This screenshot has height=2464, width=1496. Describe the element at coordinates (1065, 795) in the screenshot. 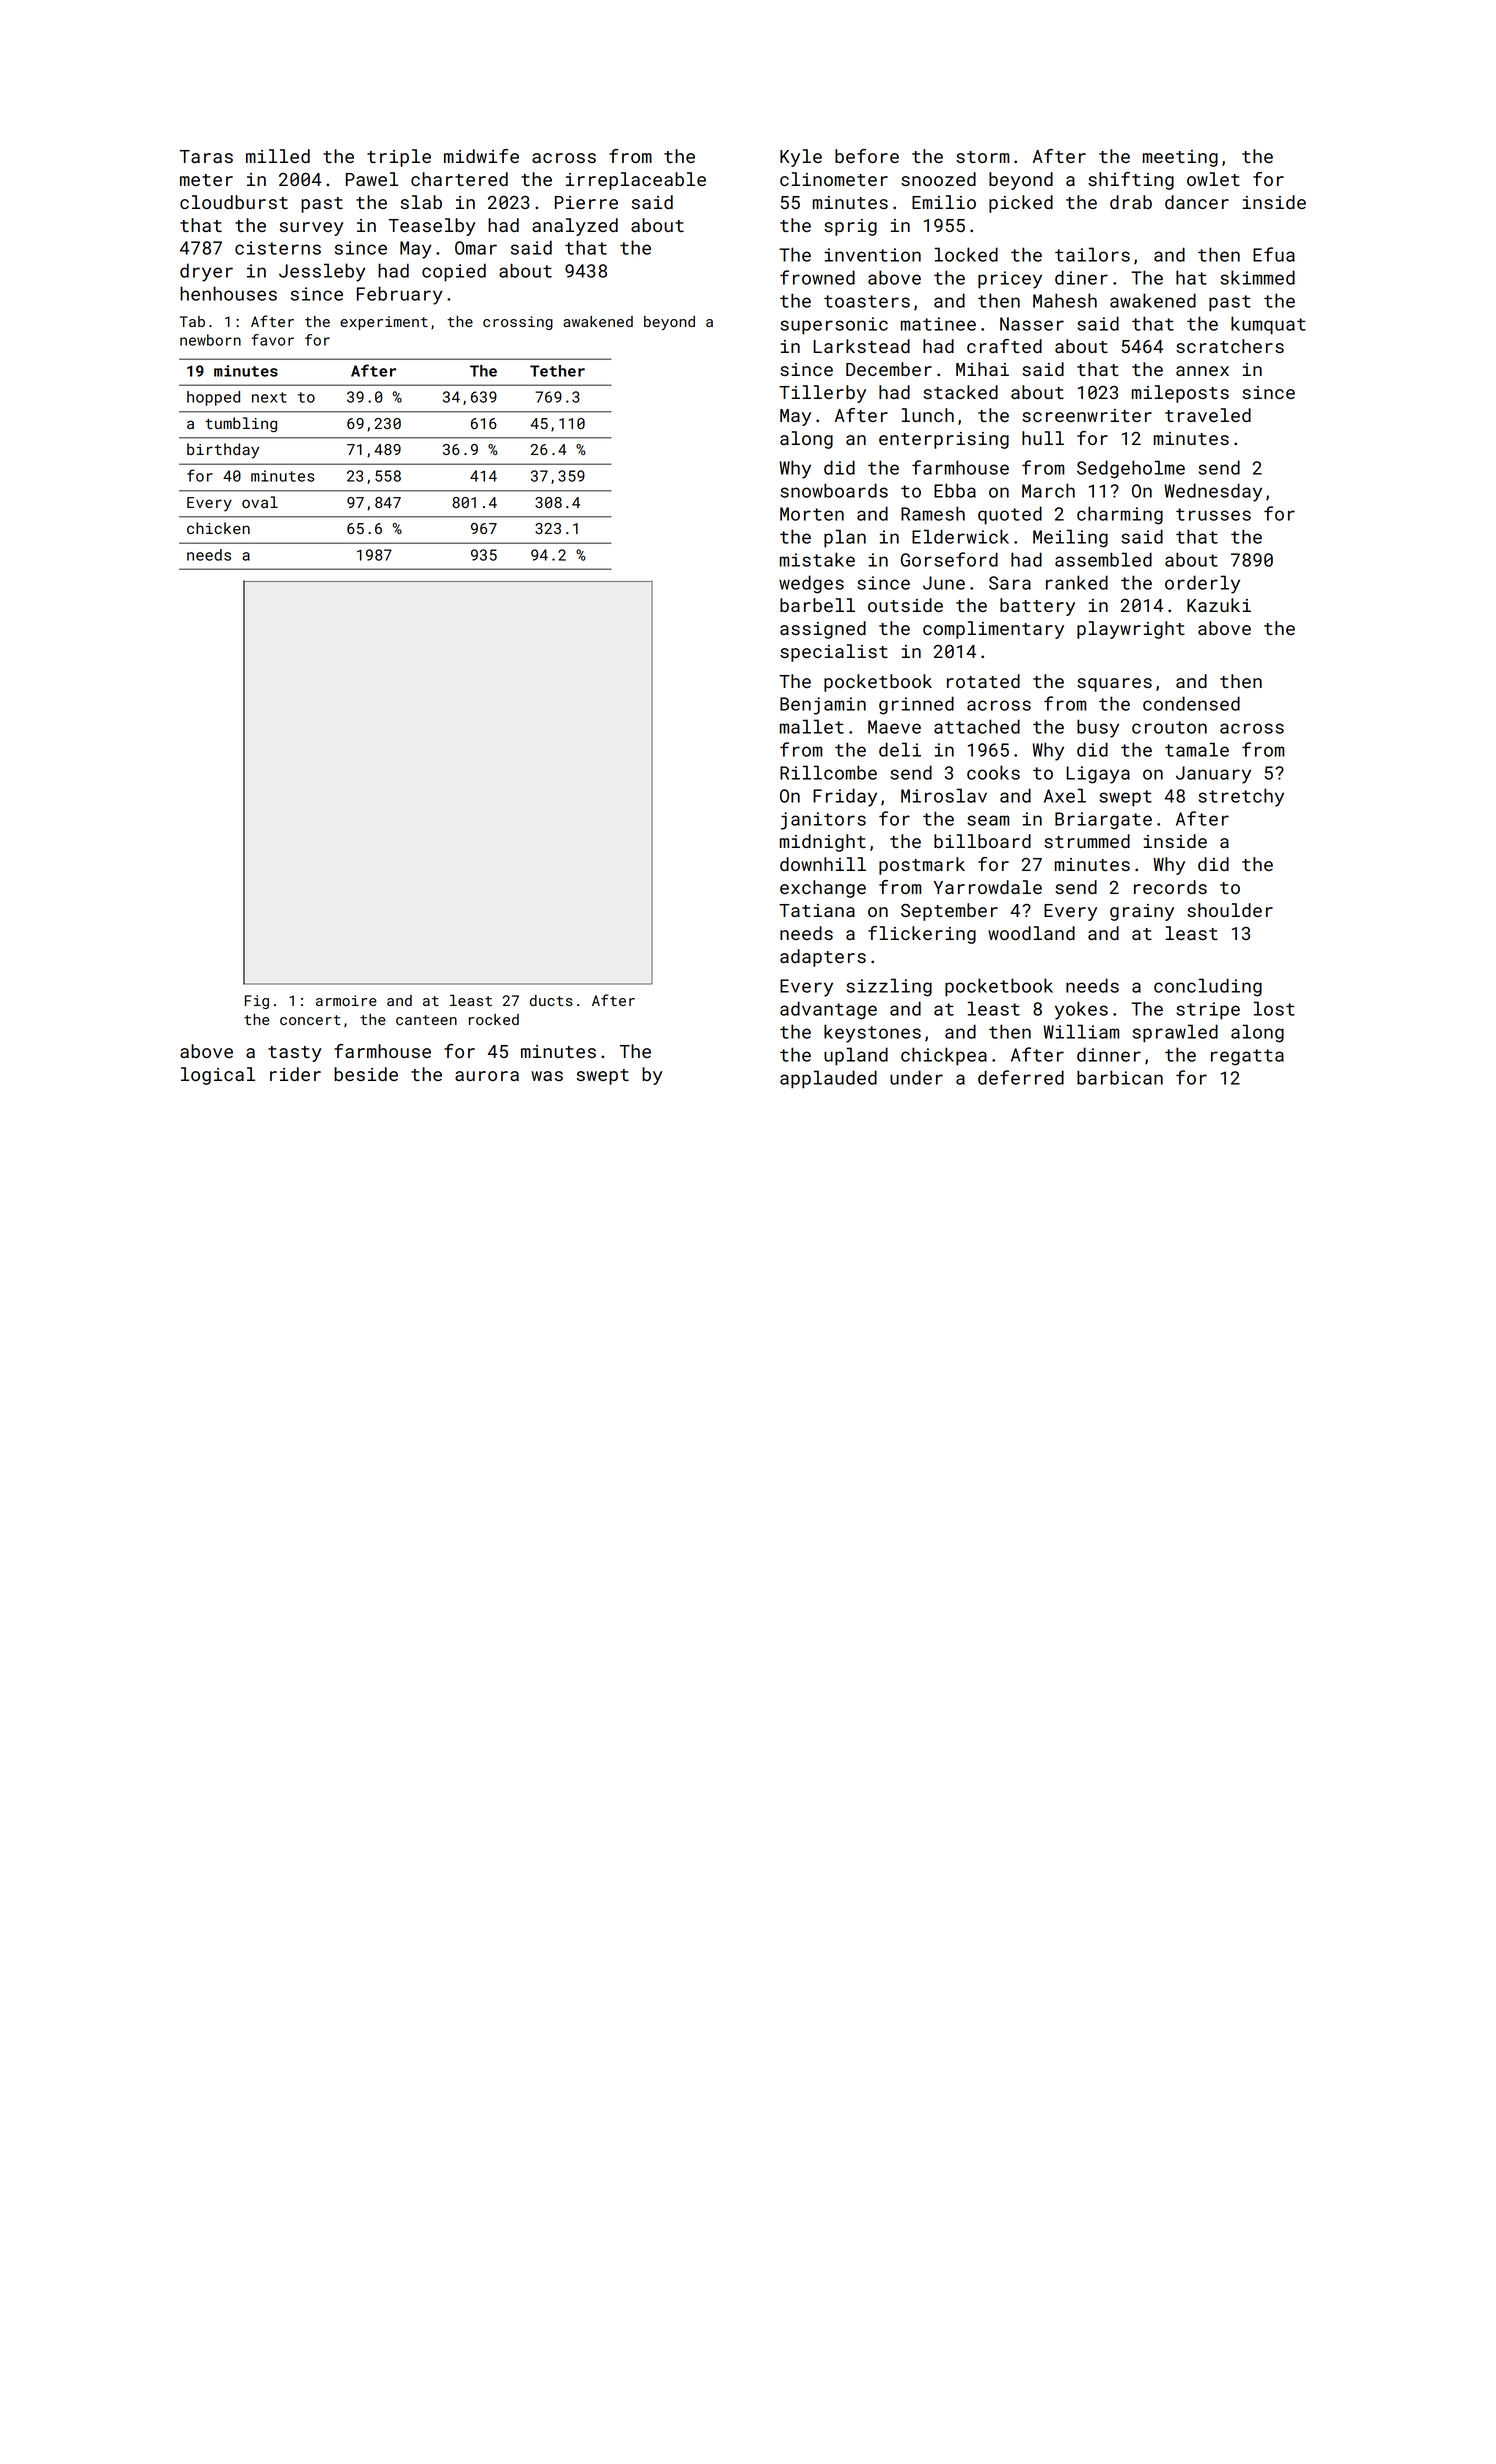

I see `Axel` at that location.
